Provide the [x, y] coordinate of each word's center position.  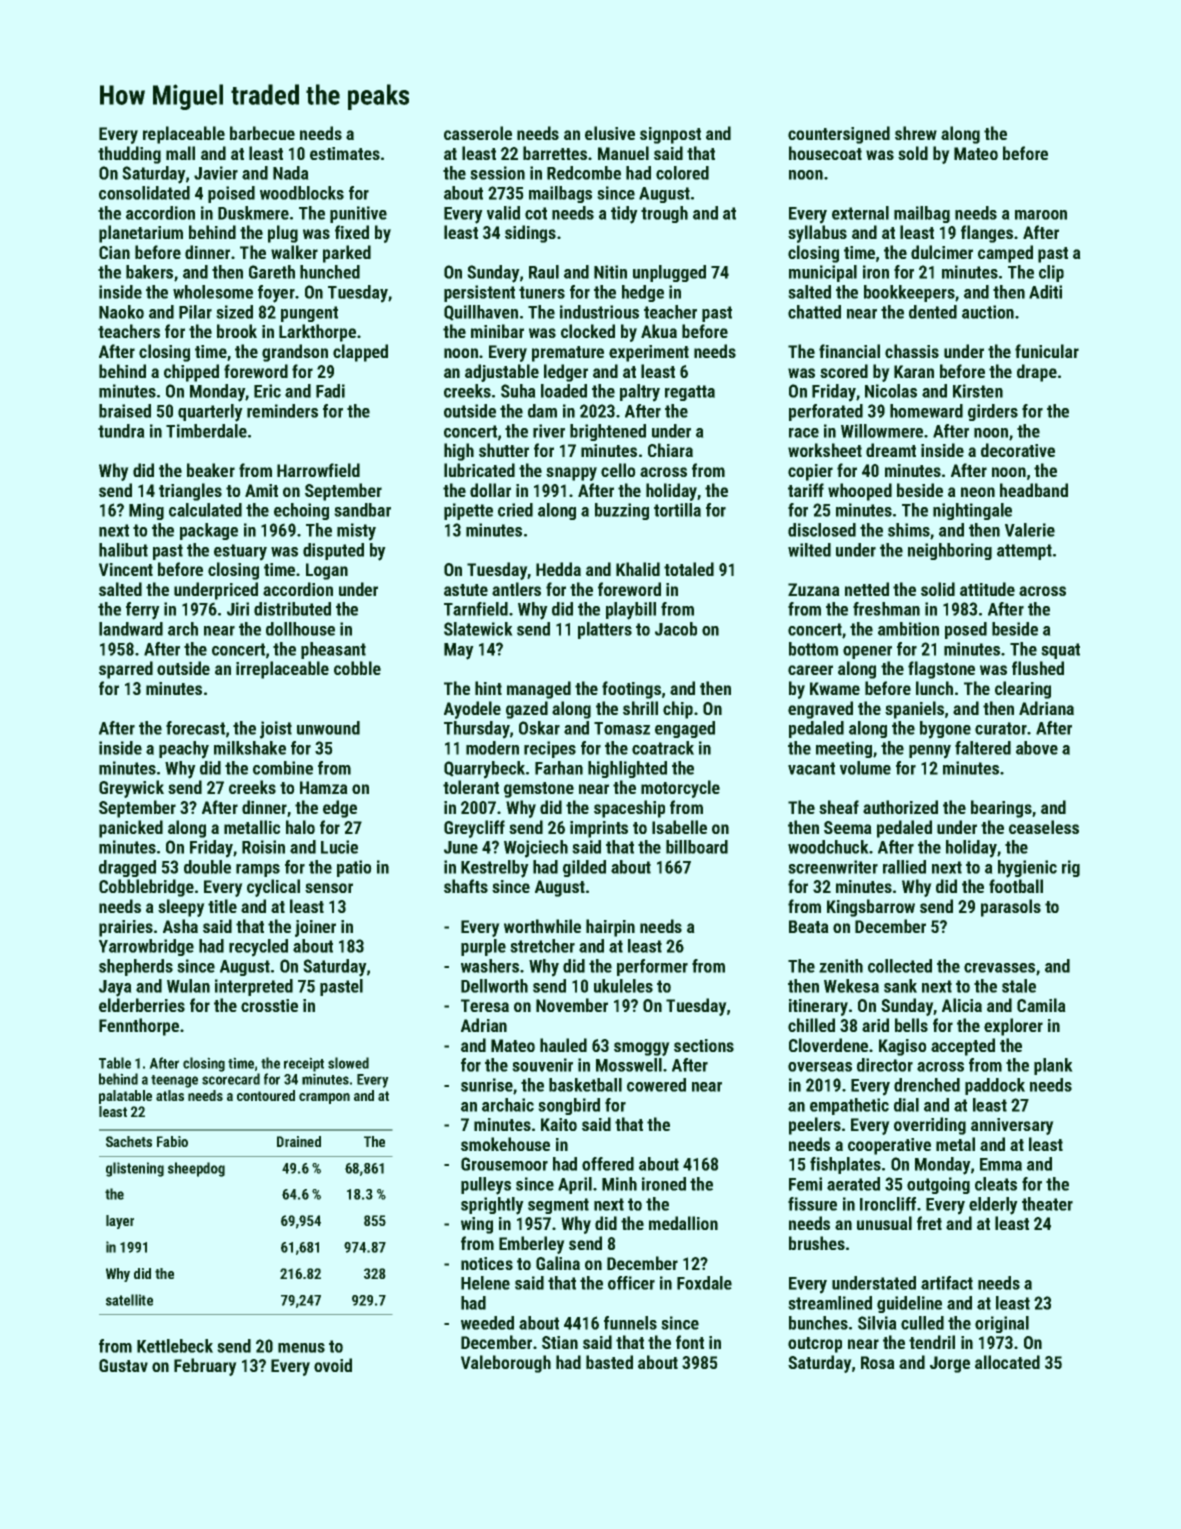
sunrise [487, 1085]
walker [294, 252]
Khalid [638, 569]
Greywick [131, 789]
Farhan [559, 768]
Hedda [558, 569]
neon [978, 492]
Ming [146, 511]
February [205, 1367]
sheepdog [196, 1169]
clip [1051, 273]
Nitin [610, 272]
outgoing [938, 1185]
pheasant [333, 650]
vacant [811, 768]
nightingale [972, 511]
